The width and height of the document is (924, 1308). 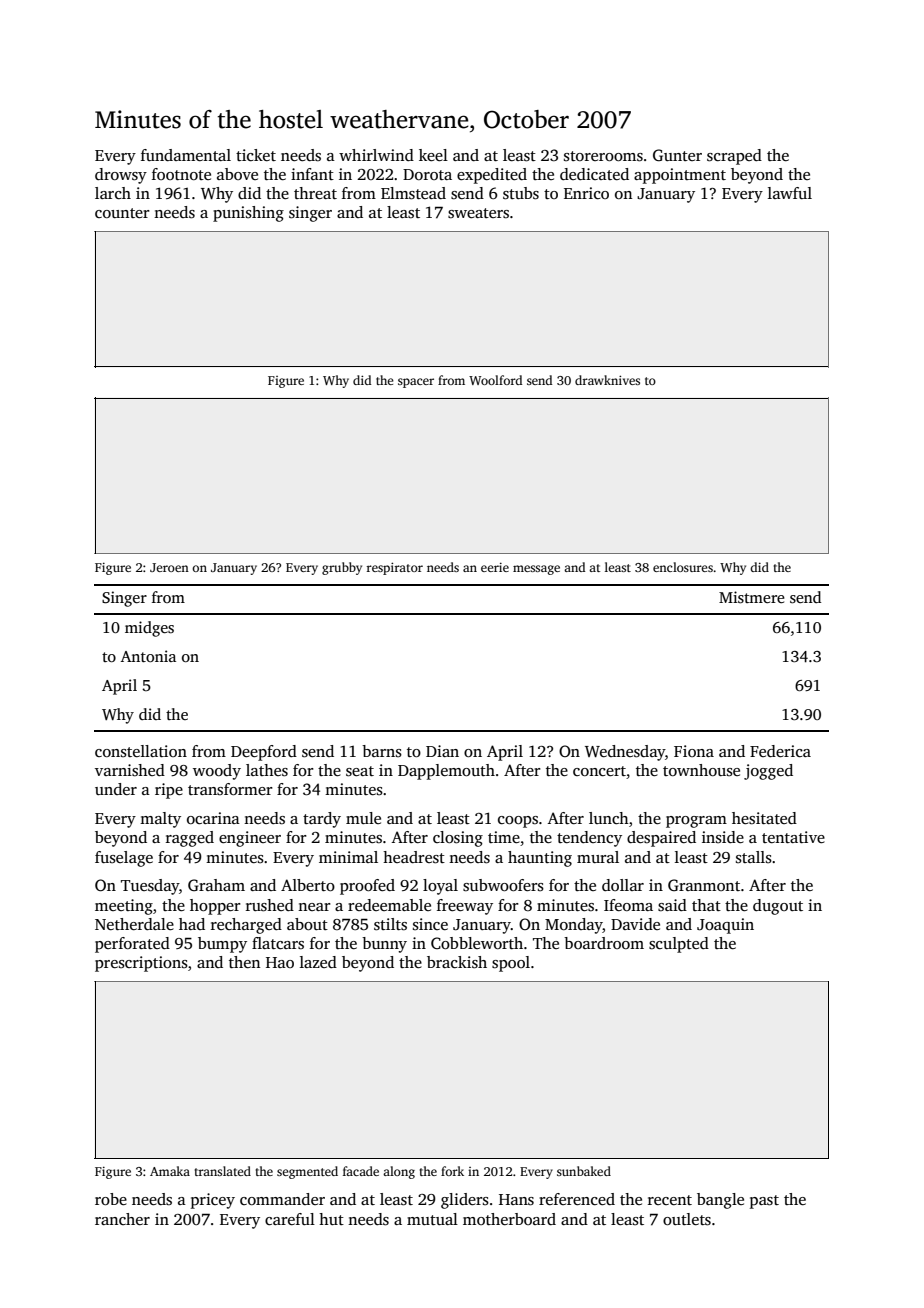 What do you see at coordinates (141, 751) in the document?
I see `constellation` at bounding box center [141, 751].
